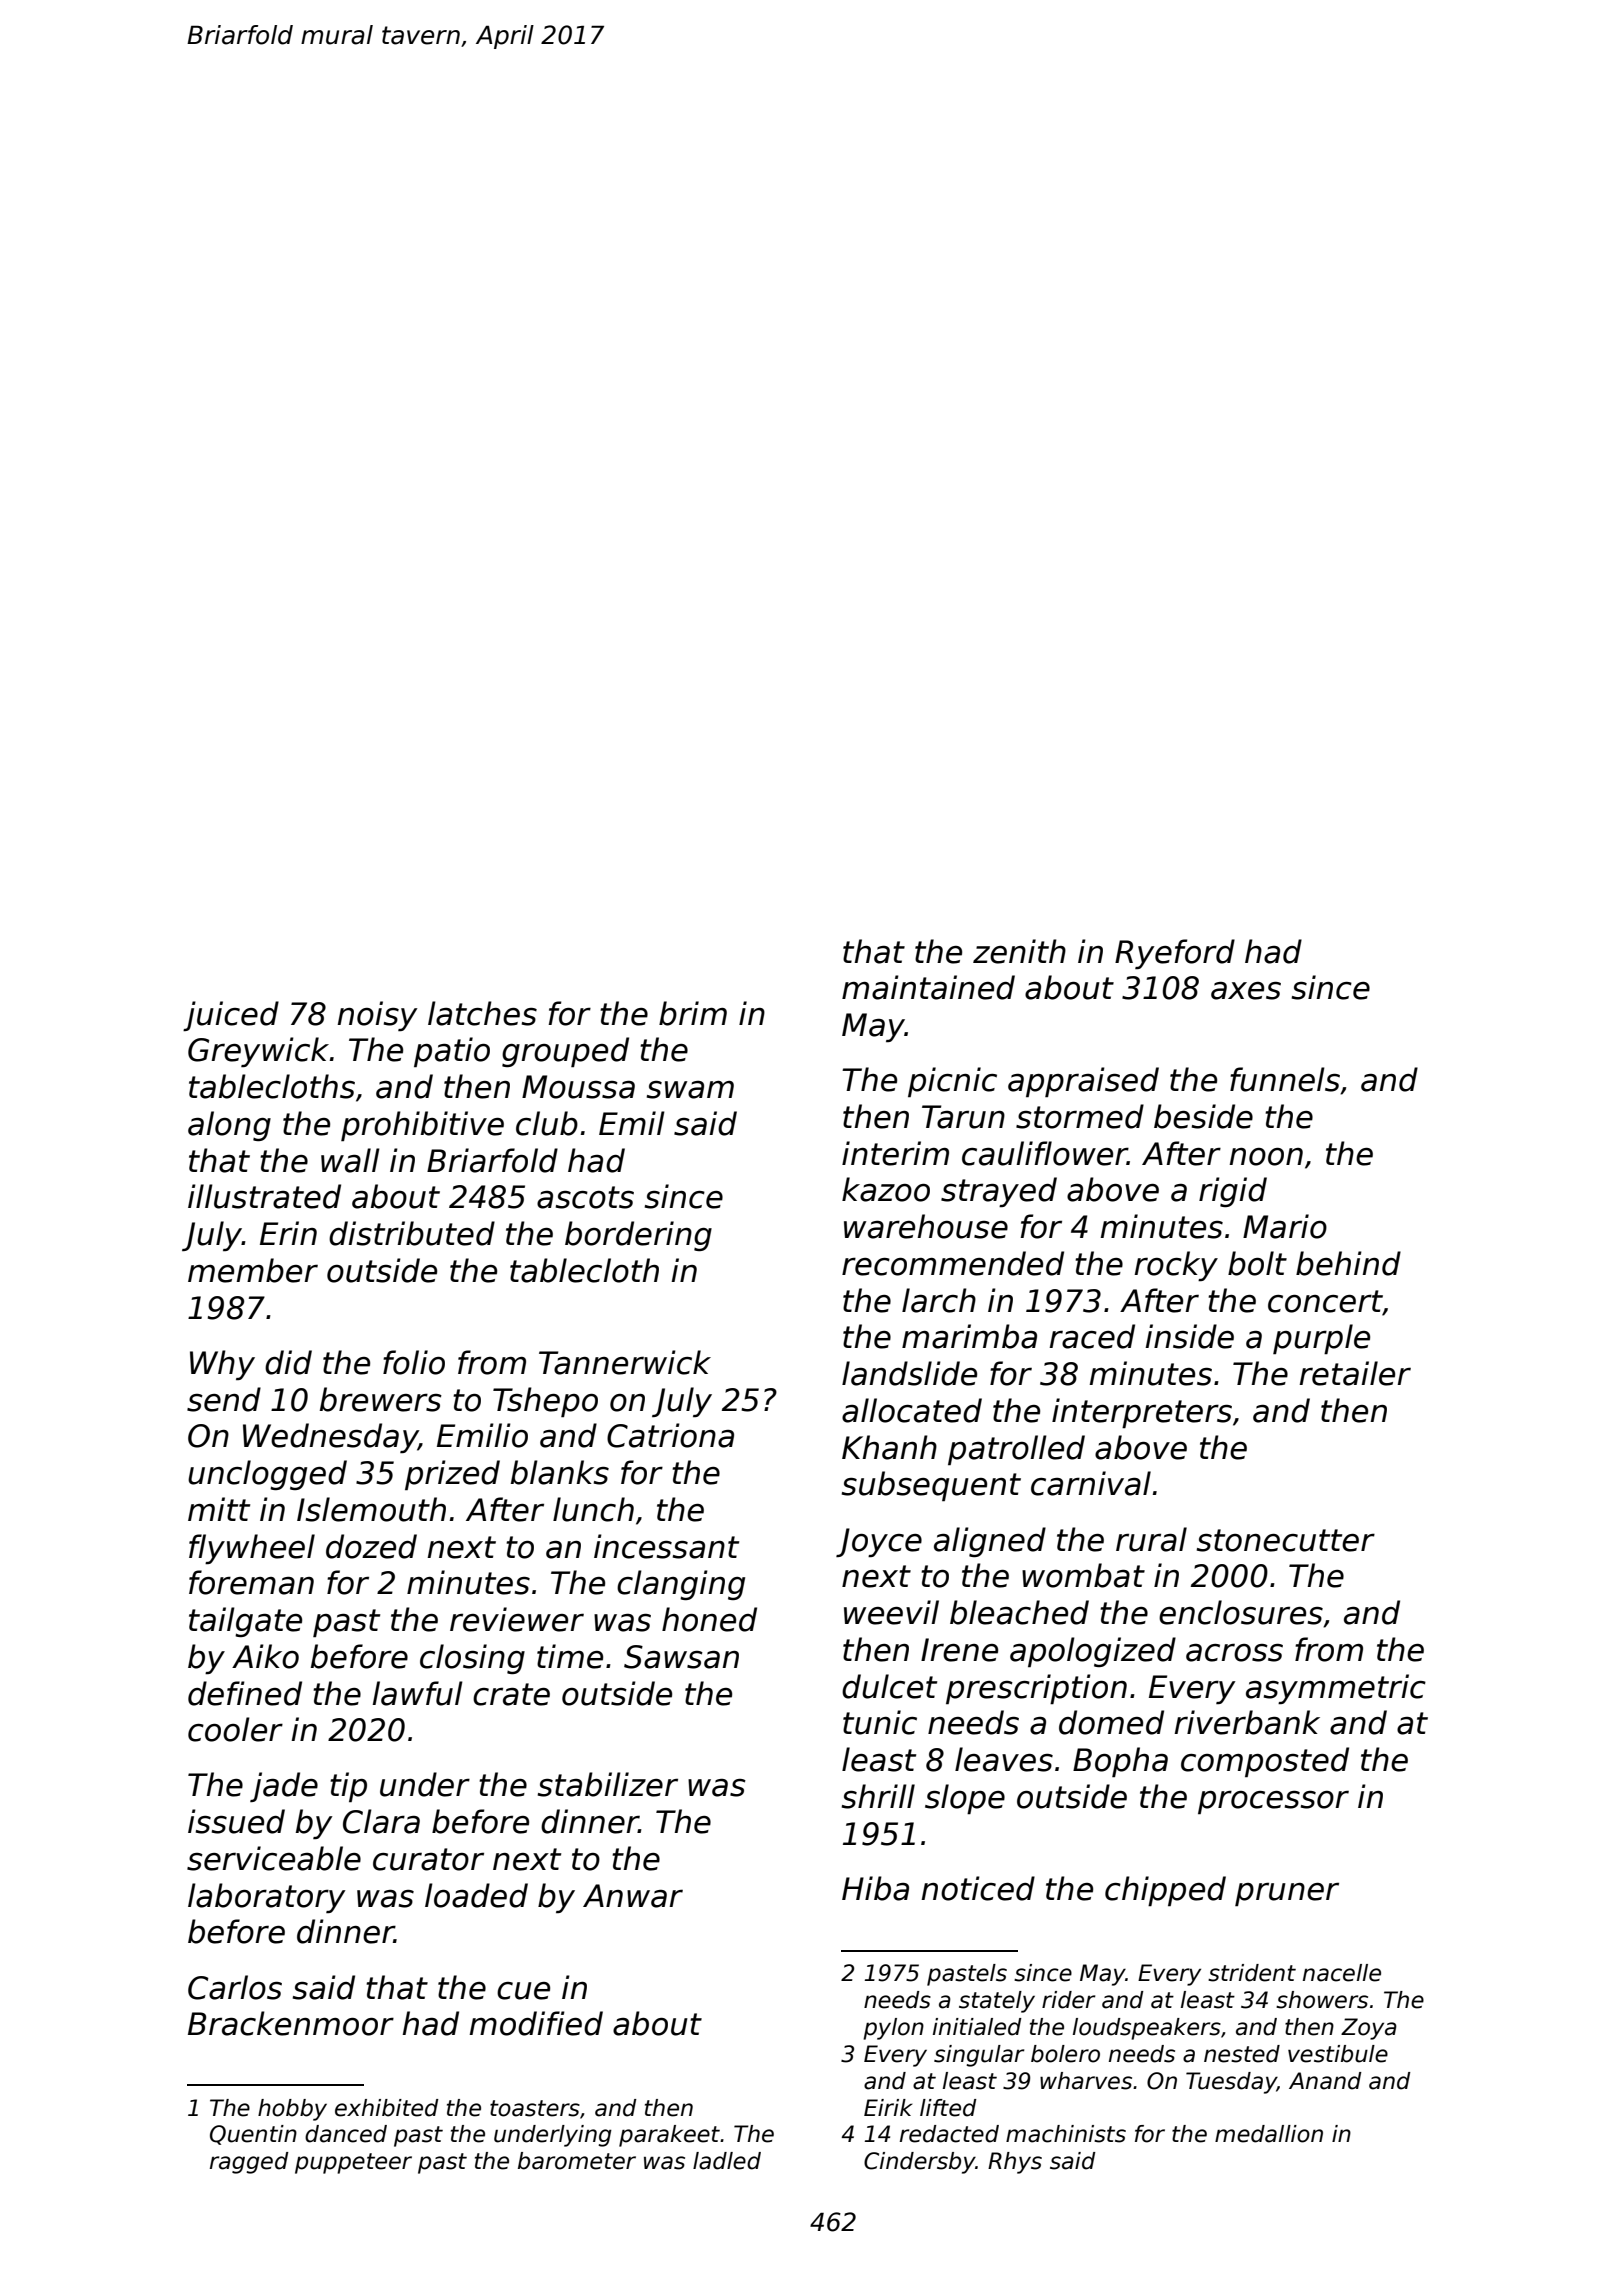  Describe the element at coordinates (585, 1197) in the screenshot. I see `ascots` at that location.
